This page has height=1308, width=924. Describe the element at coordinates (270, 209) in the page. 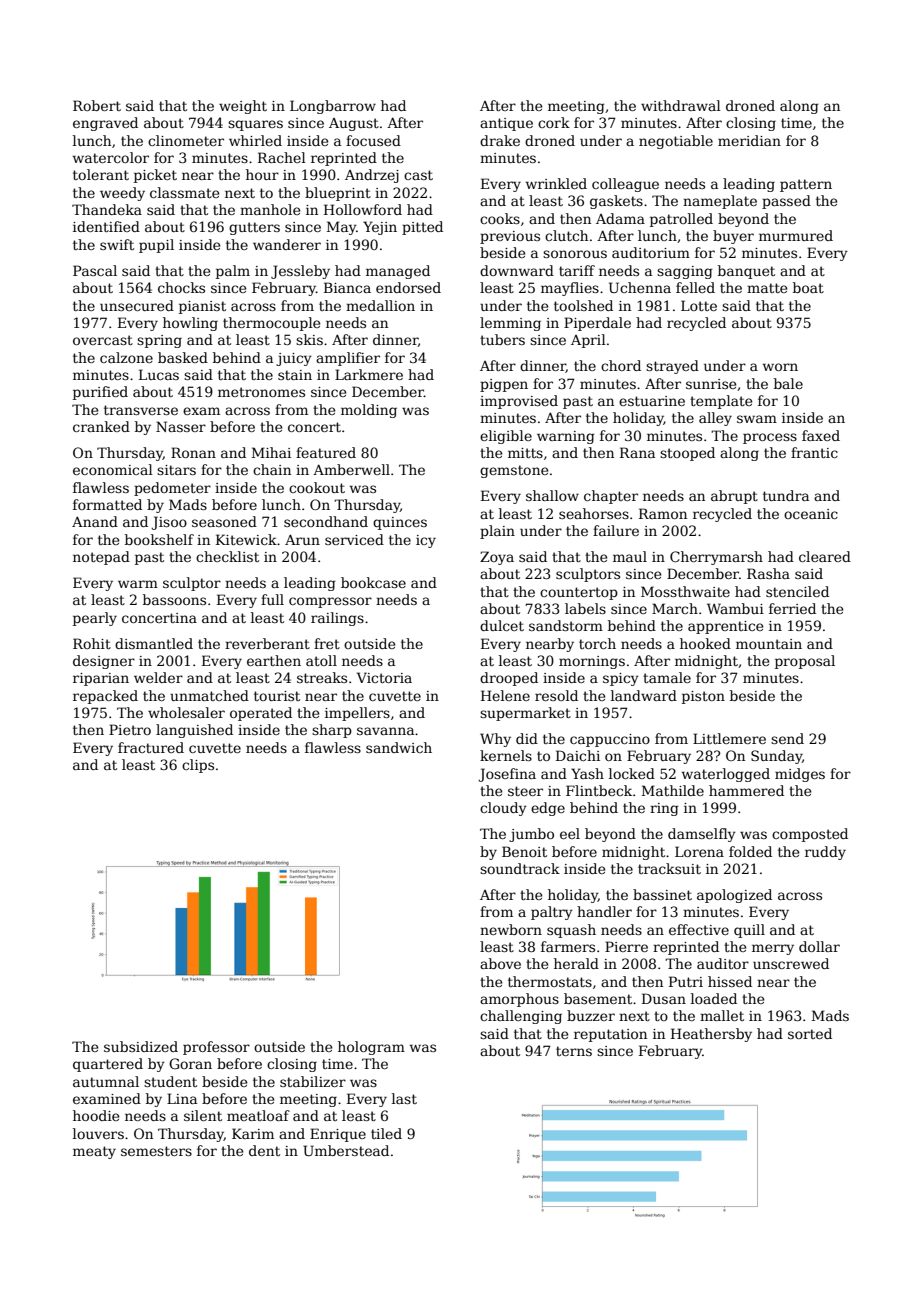

I see `manhole` at that location.
